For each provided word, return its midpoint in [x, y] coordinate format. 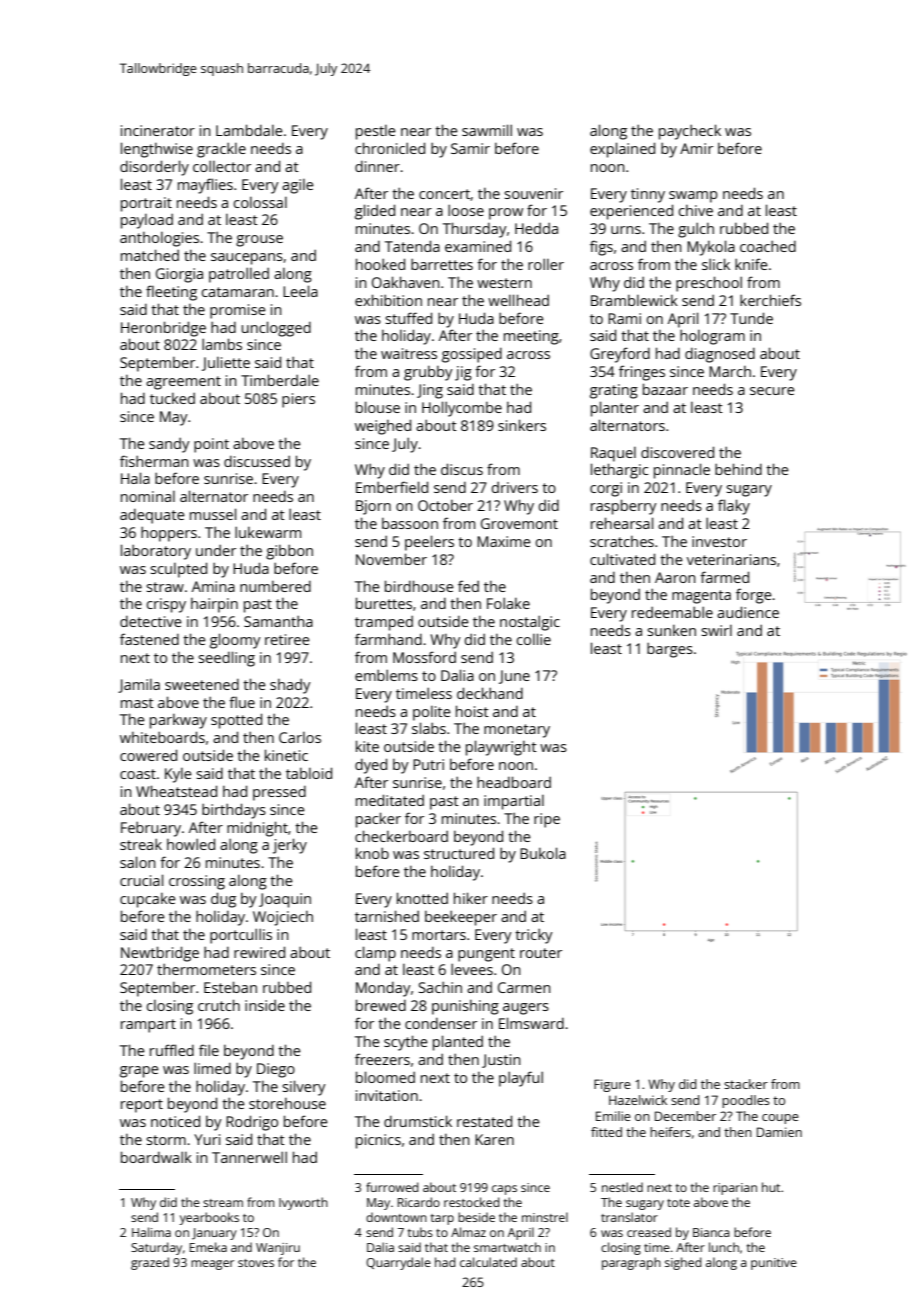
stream [223, 1203]
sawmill [487, 130]
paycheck [690, 132]
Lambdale [249, 130]
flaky [734, 507]
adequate [152, 516]
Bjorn [373, 507]
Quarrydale [398, 1263]
